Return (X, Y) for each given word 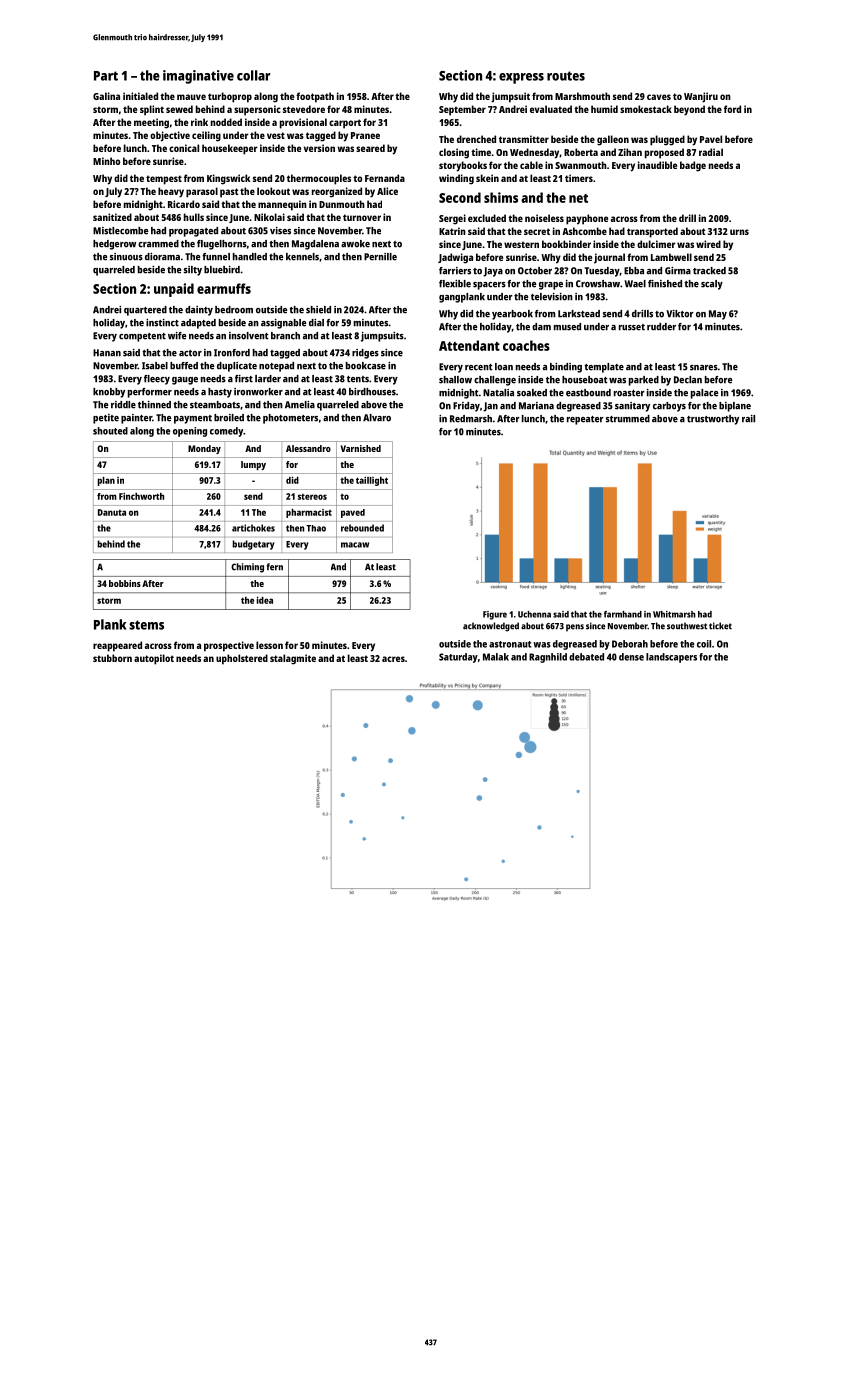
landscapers (671, 658)
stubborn (112, 658)
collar (253, 75)
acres (393, 659)
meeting (151, 123)
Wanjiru (701, 97)
